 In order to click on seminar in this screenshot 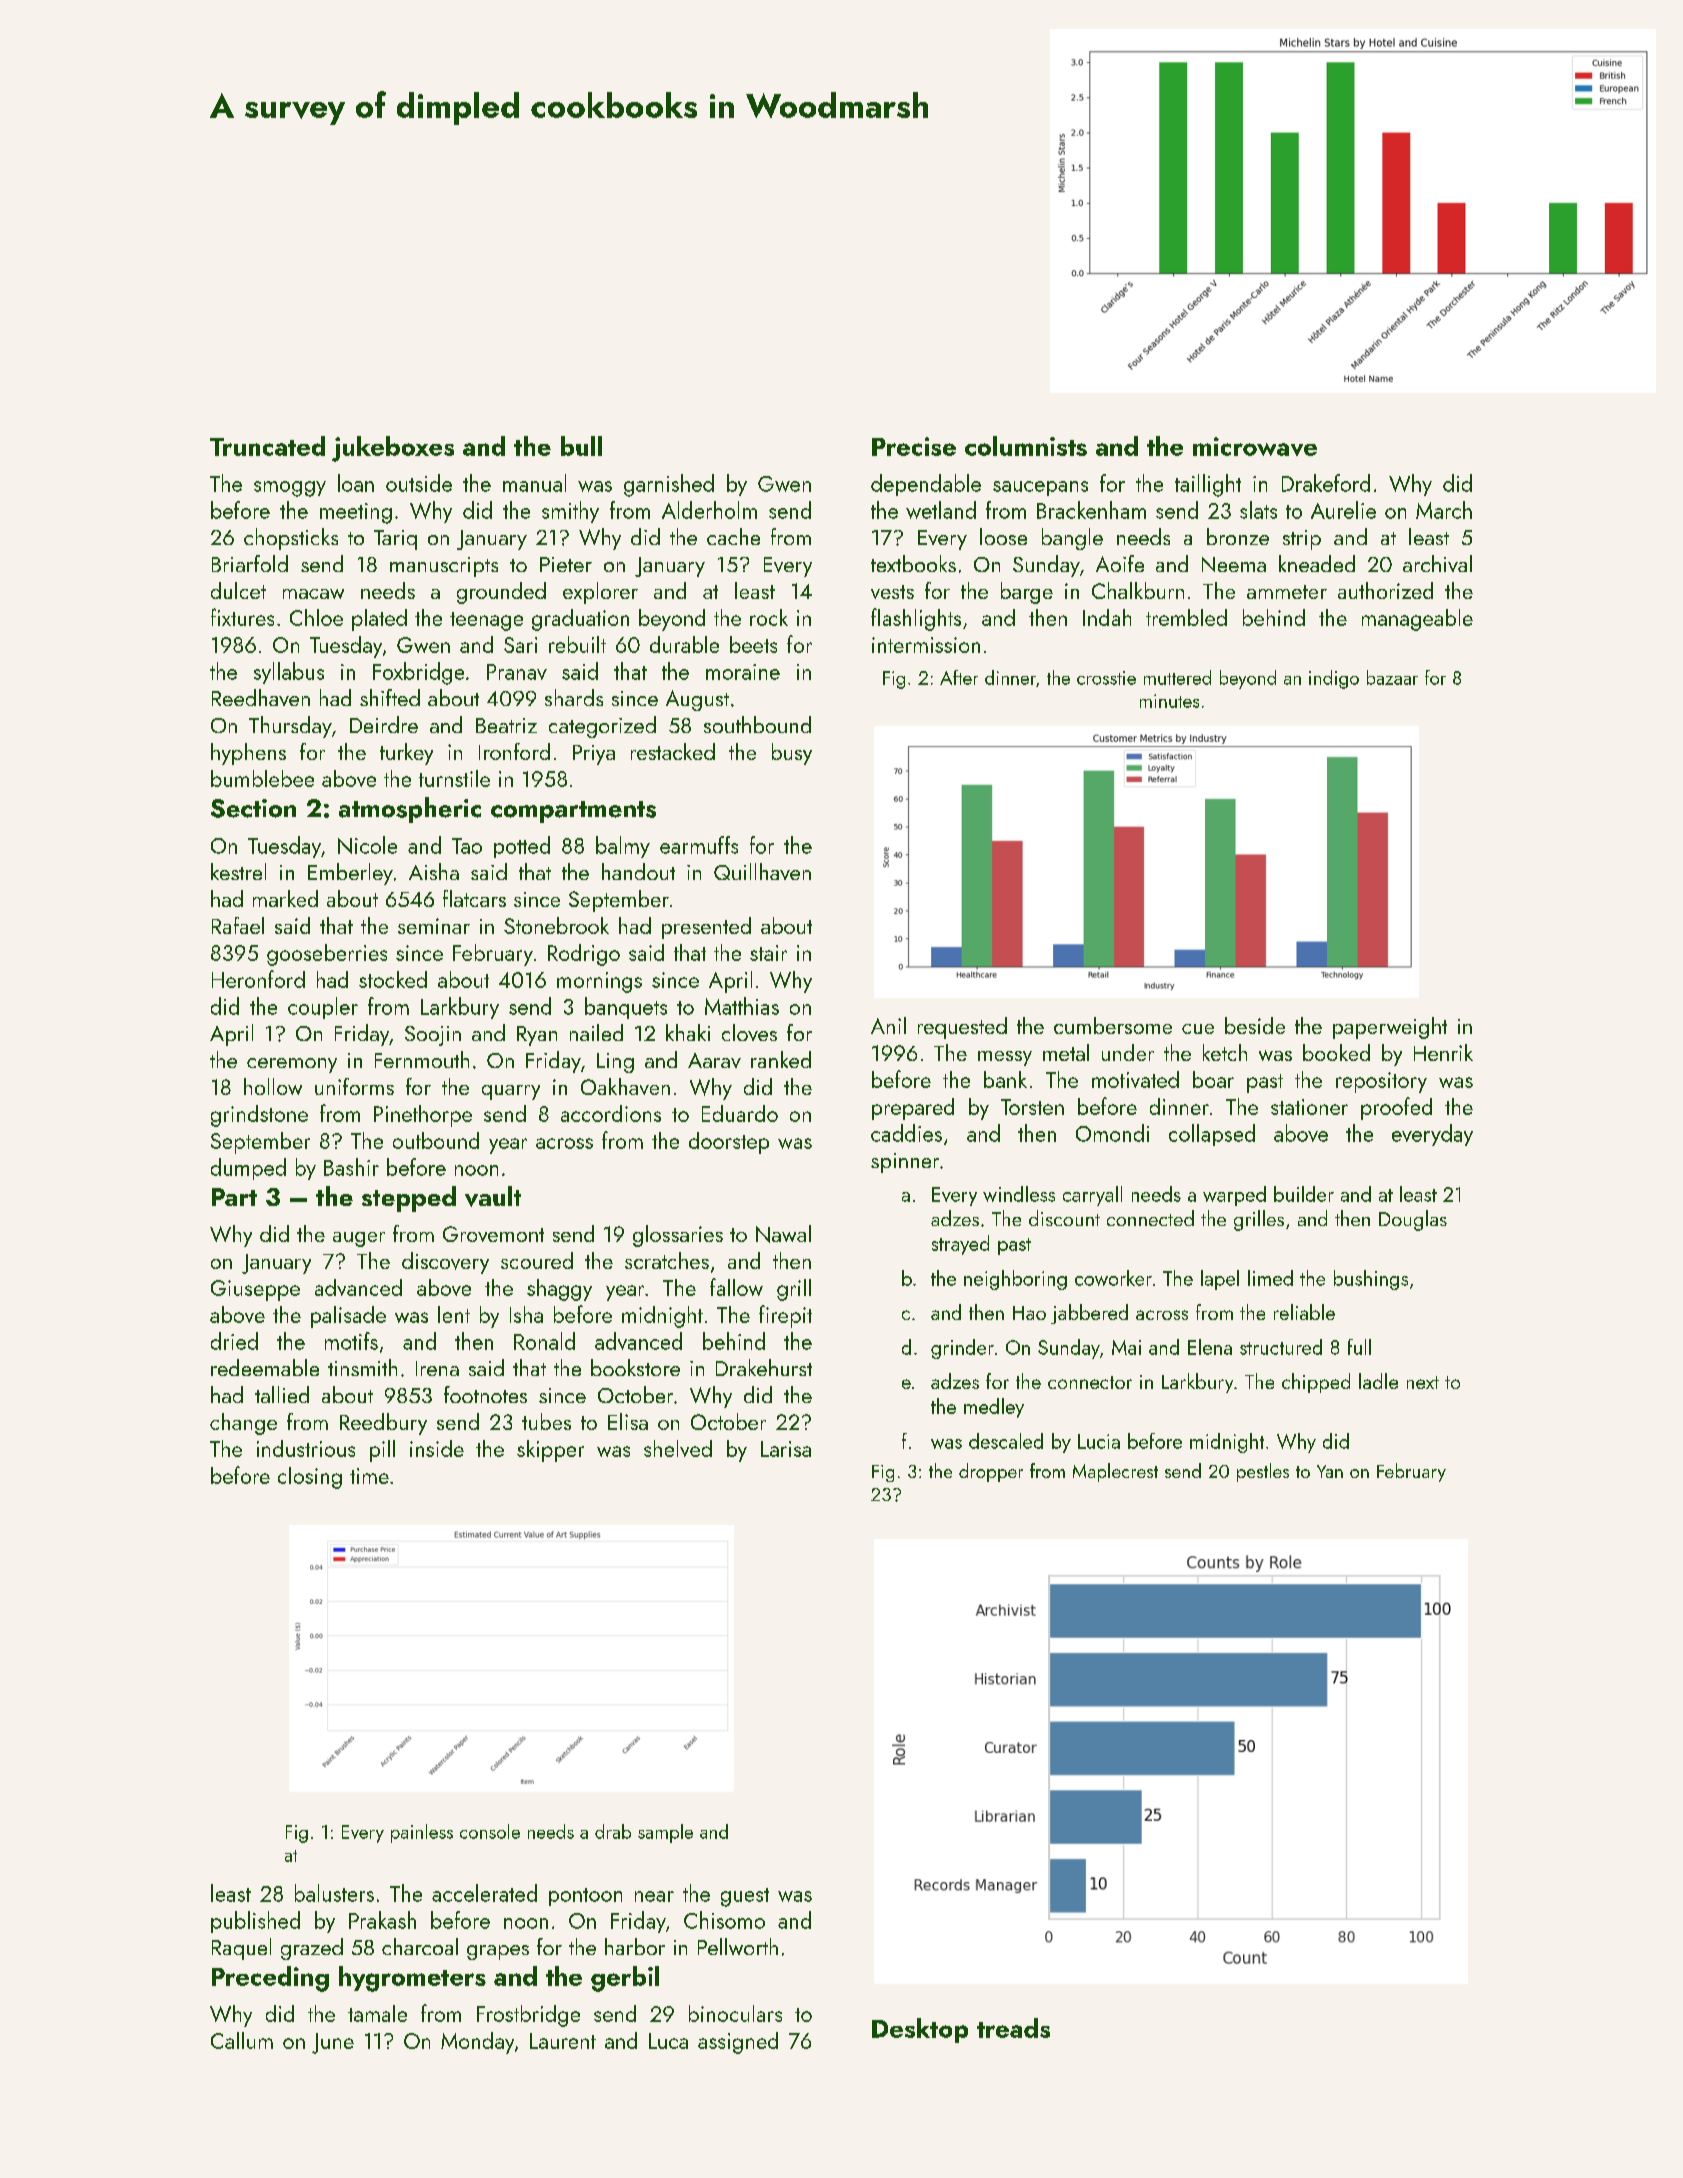, I will do `click(434, 926)`.
